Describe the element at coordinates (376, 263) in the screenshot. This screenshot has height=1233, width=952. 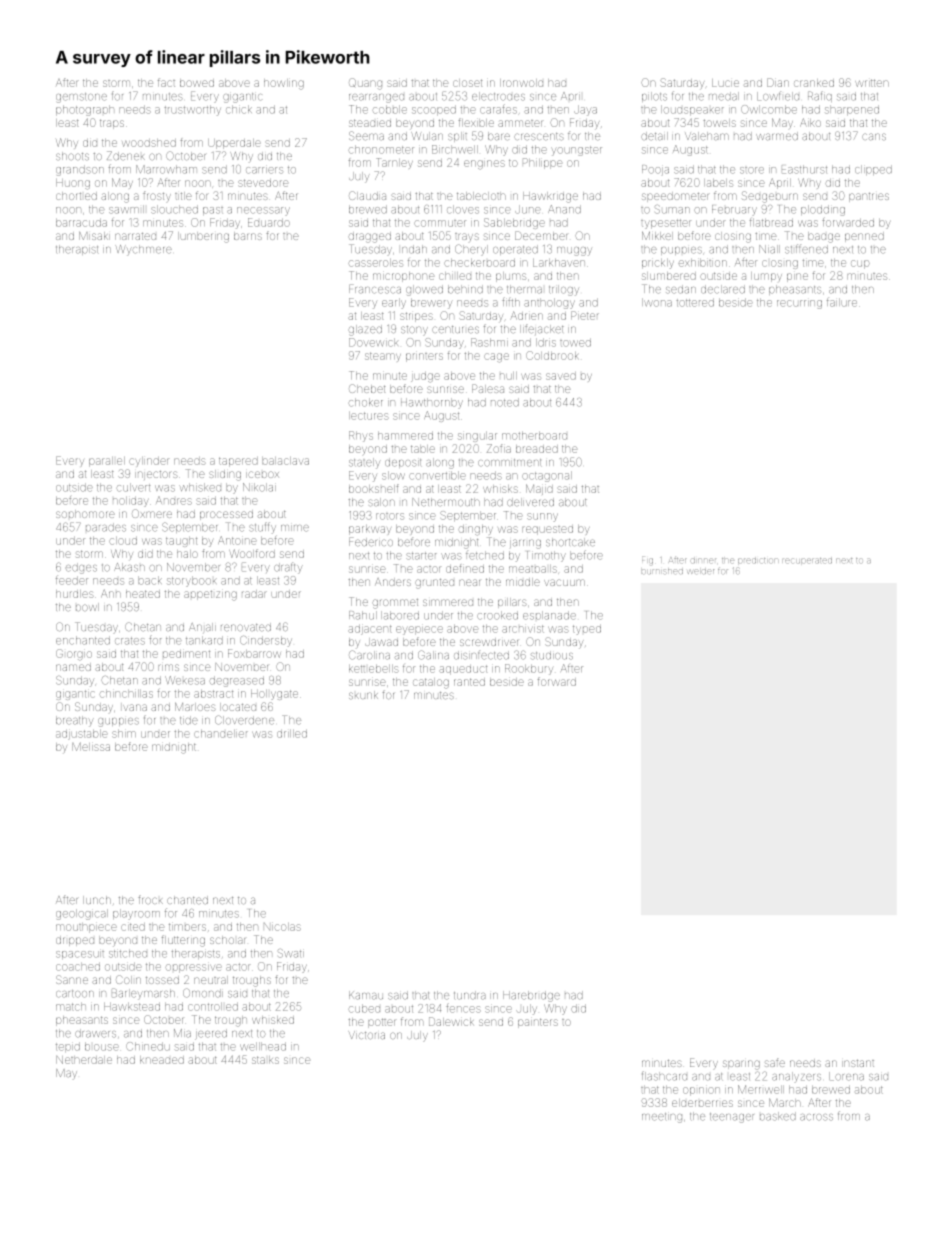
I see `casseroles` at that location.
